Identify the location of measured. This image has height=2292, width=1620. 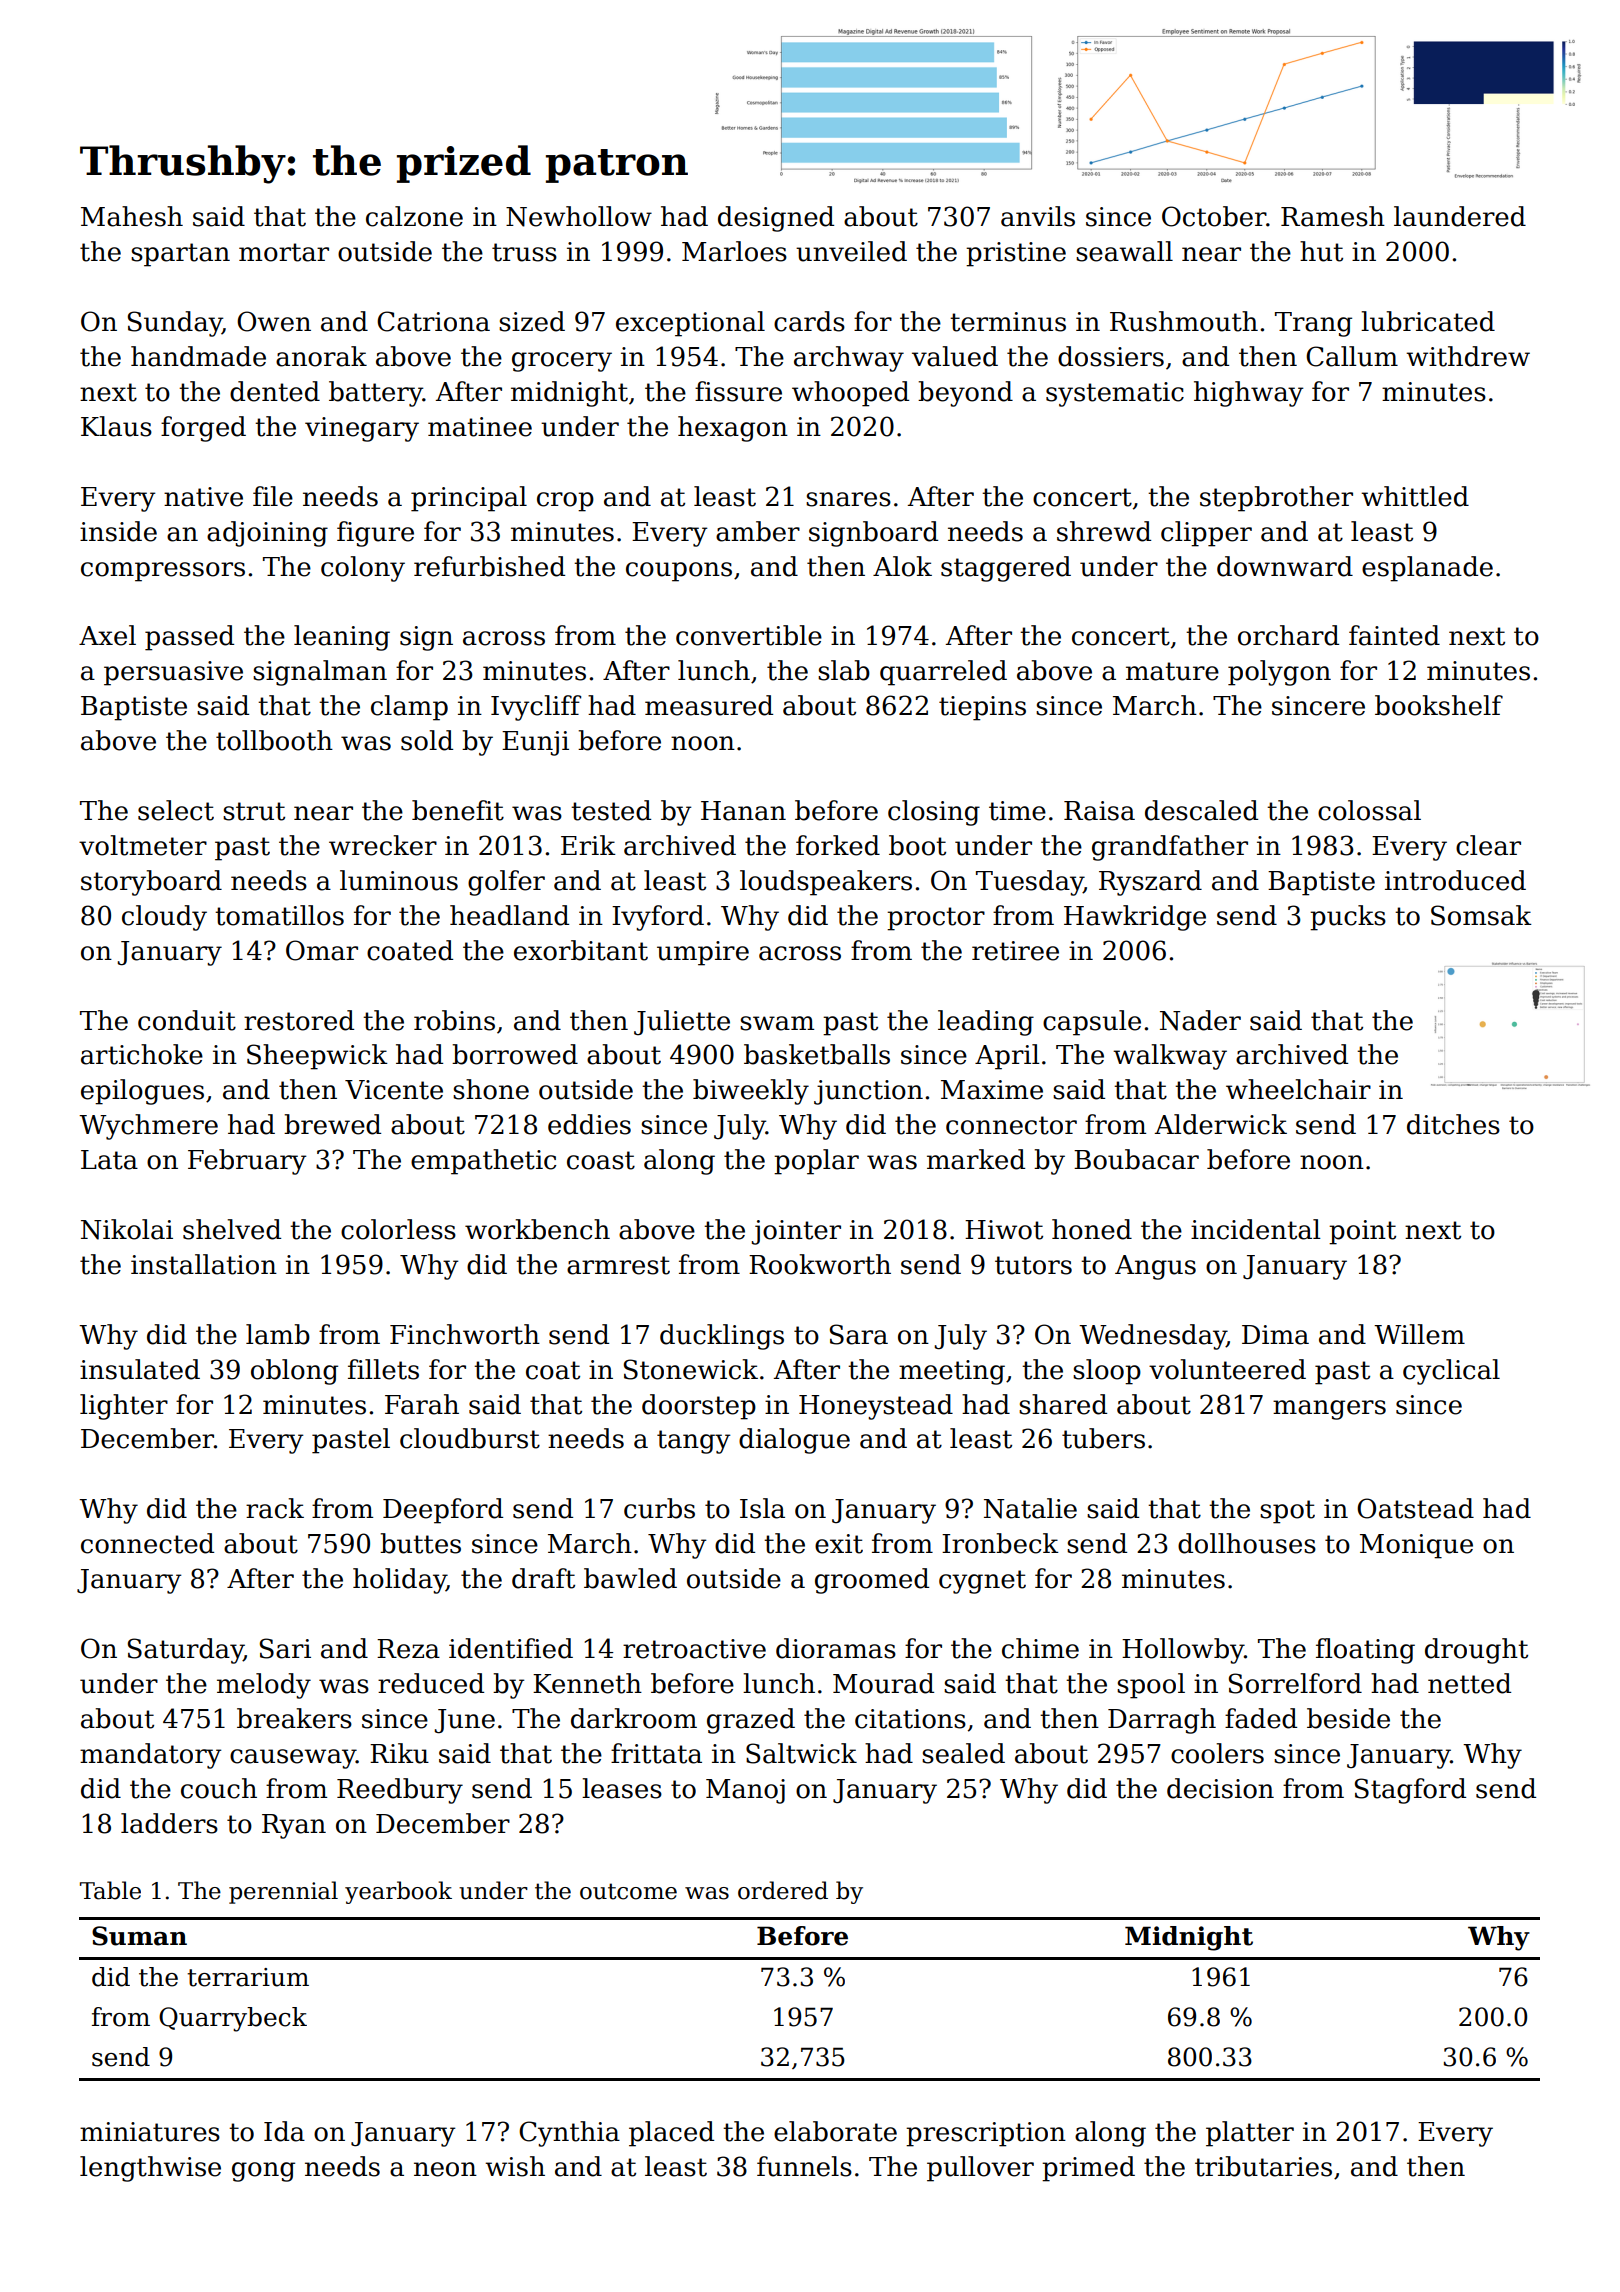
(709, 705).
